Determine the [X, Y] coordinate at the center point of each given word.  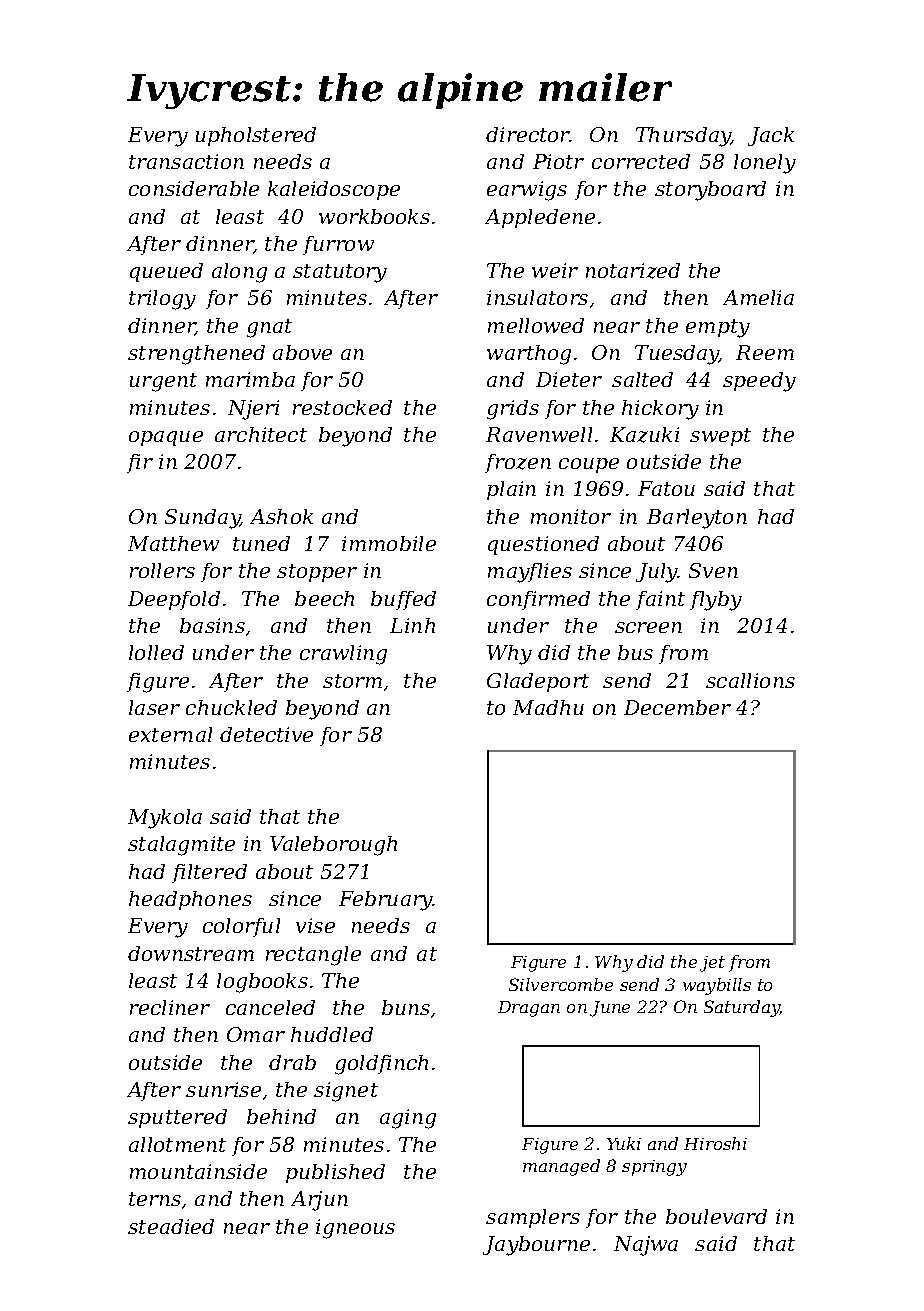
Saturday [742, 1008]
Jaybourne [536, 1246]
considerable [194, 188]
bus [635, 652]
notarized [633, 271]
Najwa [646, 1246]
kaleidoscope [334, 190]
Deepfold [174, 600]
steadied [171, 1226]
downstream [191, 953]
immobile [389, 543]
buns [406, 1007]
